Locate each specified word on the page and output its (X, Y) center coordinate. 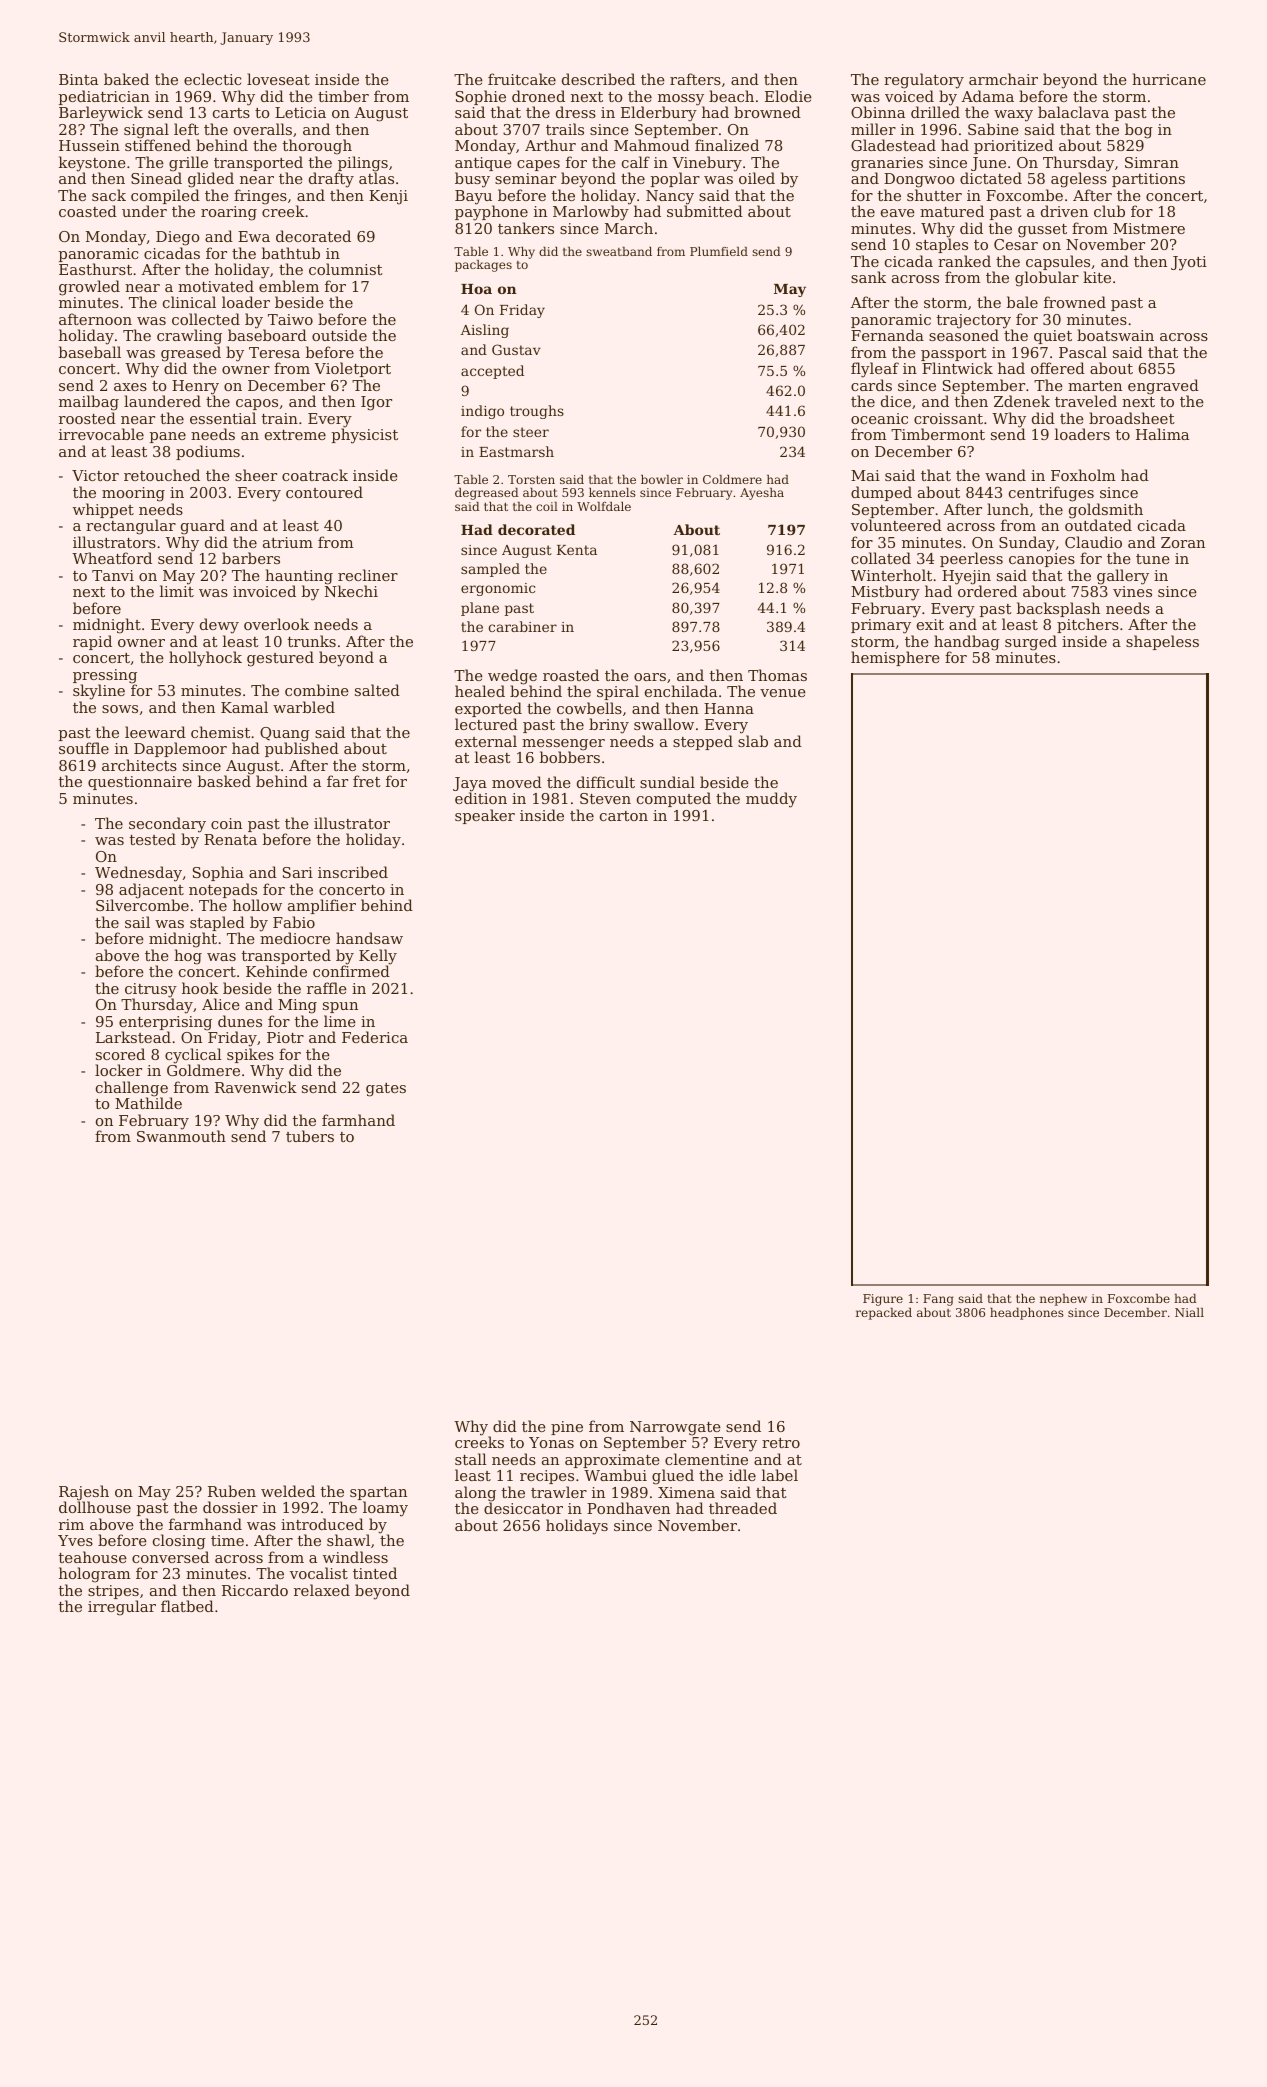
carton (624, 816)
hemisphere (895, 658)
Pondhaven (628, 1508)
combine (317, 690)
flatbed (187, 1606)
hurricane (1169, 79)
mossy (681, 100)
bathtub (291, 253)
